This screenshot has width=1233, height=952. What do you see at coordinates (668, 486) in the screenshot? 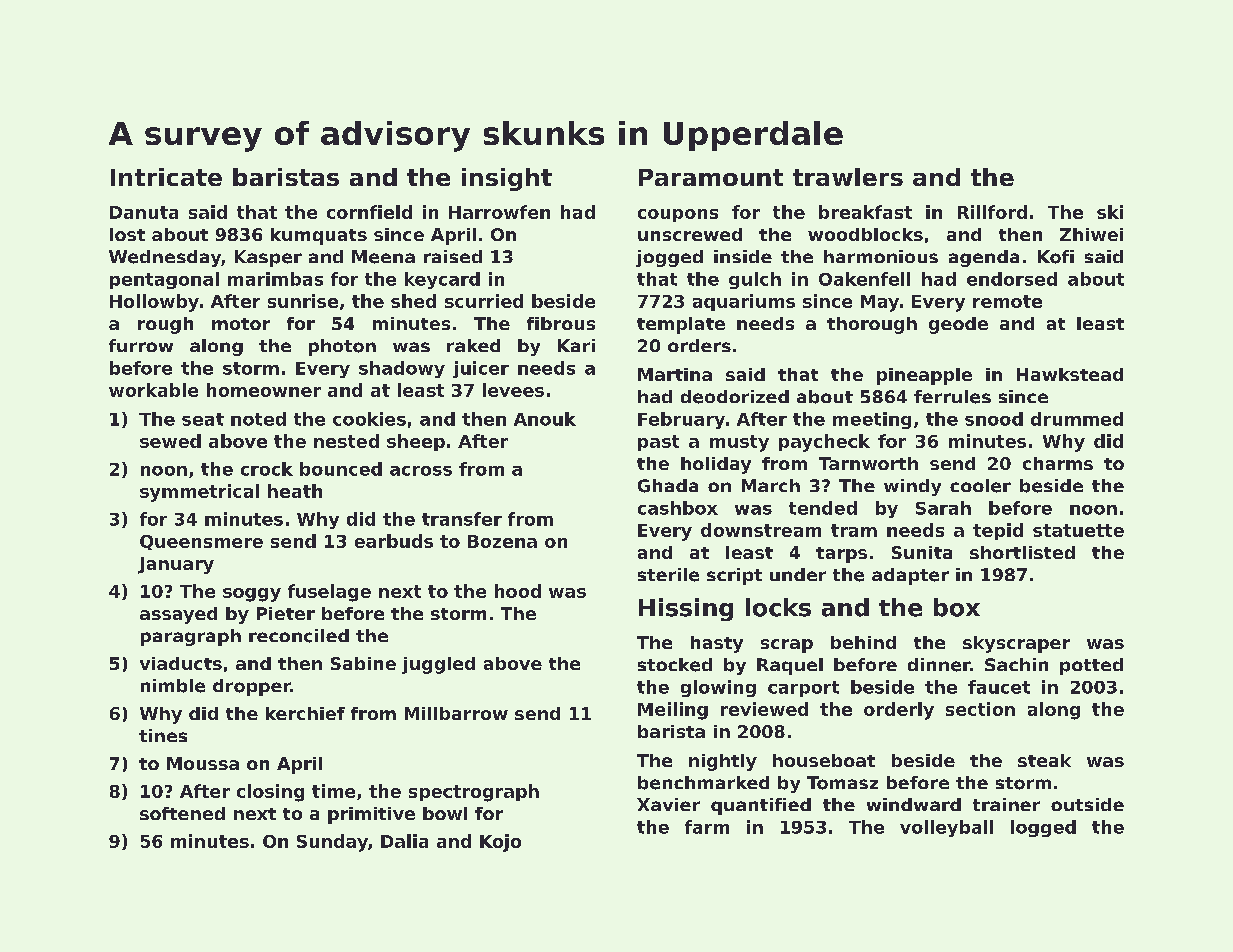
I see `Ghada` at bounding box center [668, 486].
